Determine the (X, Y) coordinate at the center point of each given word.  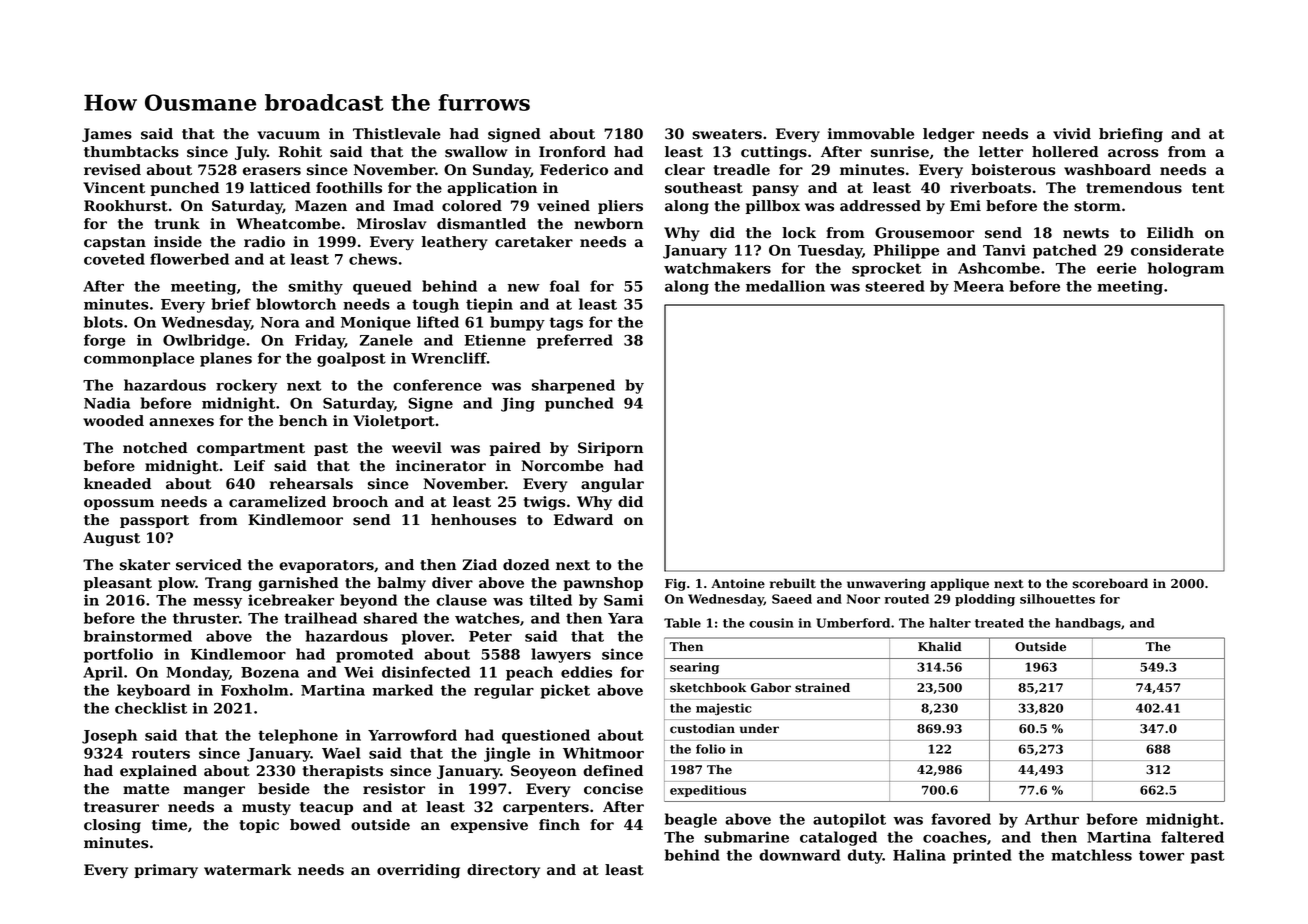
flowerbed (189, 259)
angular (612, 485)
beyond (368, 601)
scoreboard (1110, 583)
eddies (586, 672)
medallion (785, 286)
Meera (979, 286)
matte (146, 789)
